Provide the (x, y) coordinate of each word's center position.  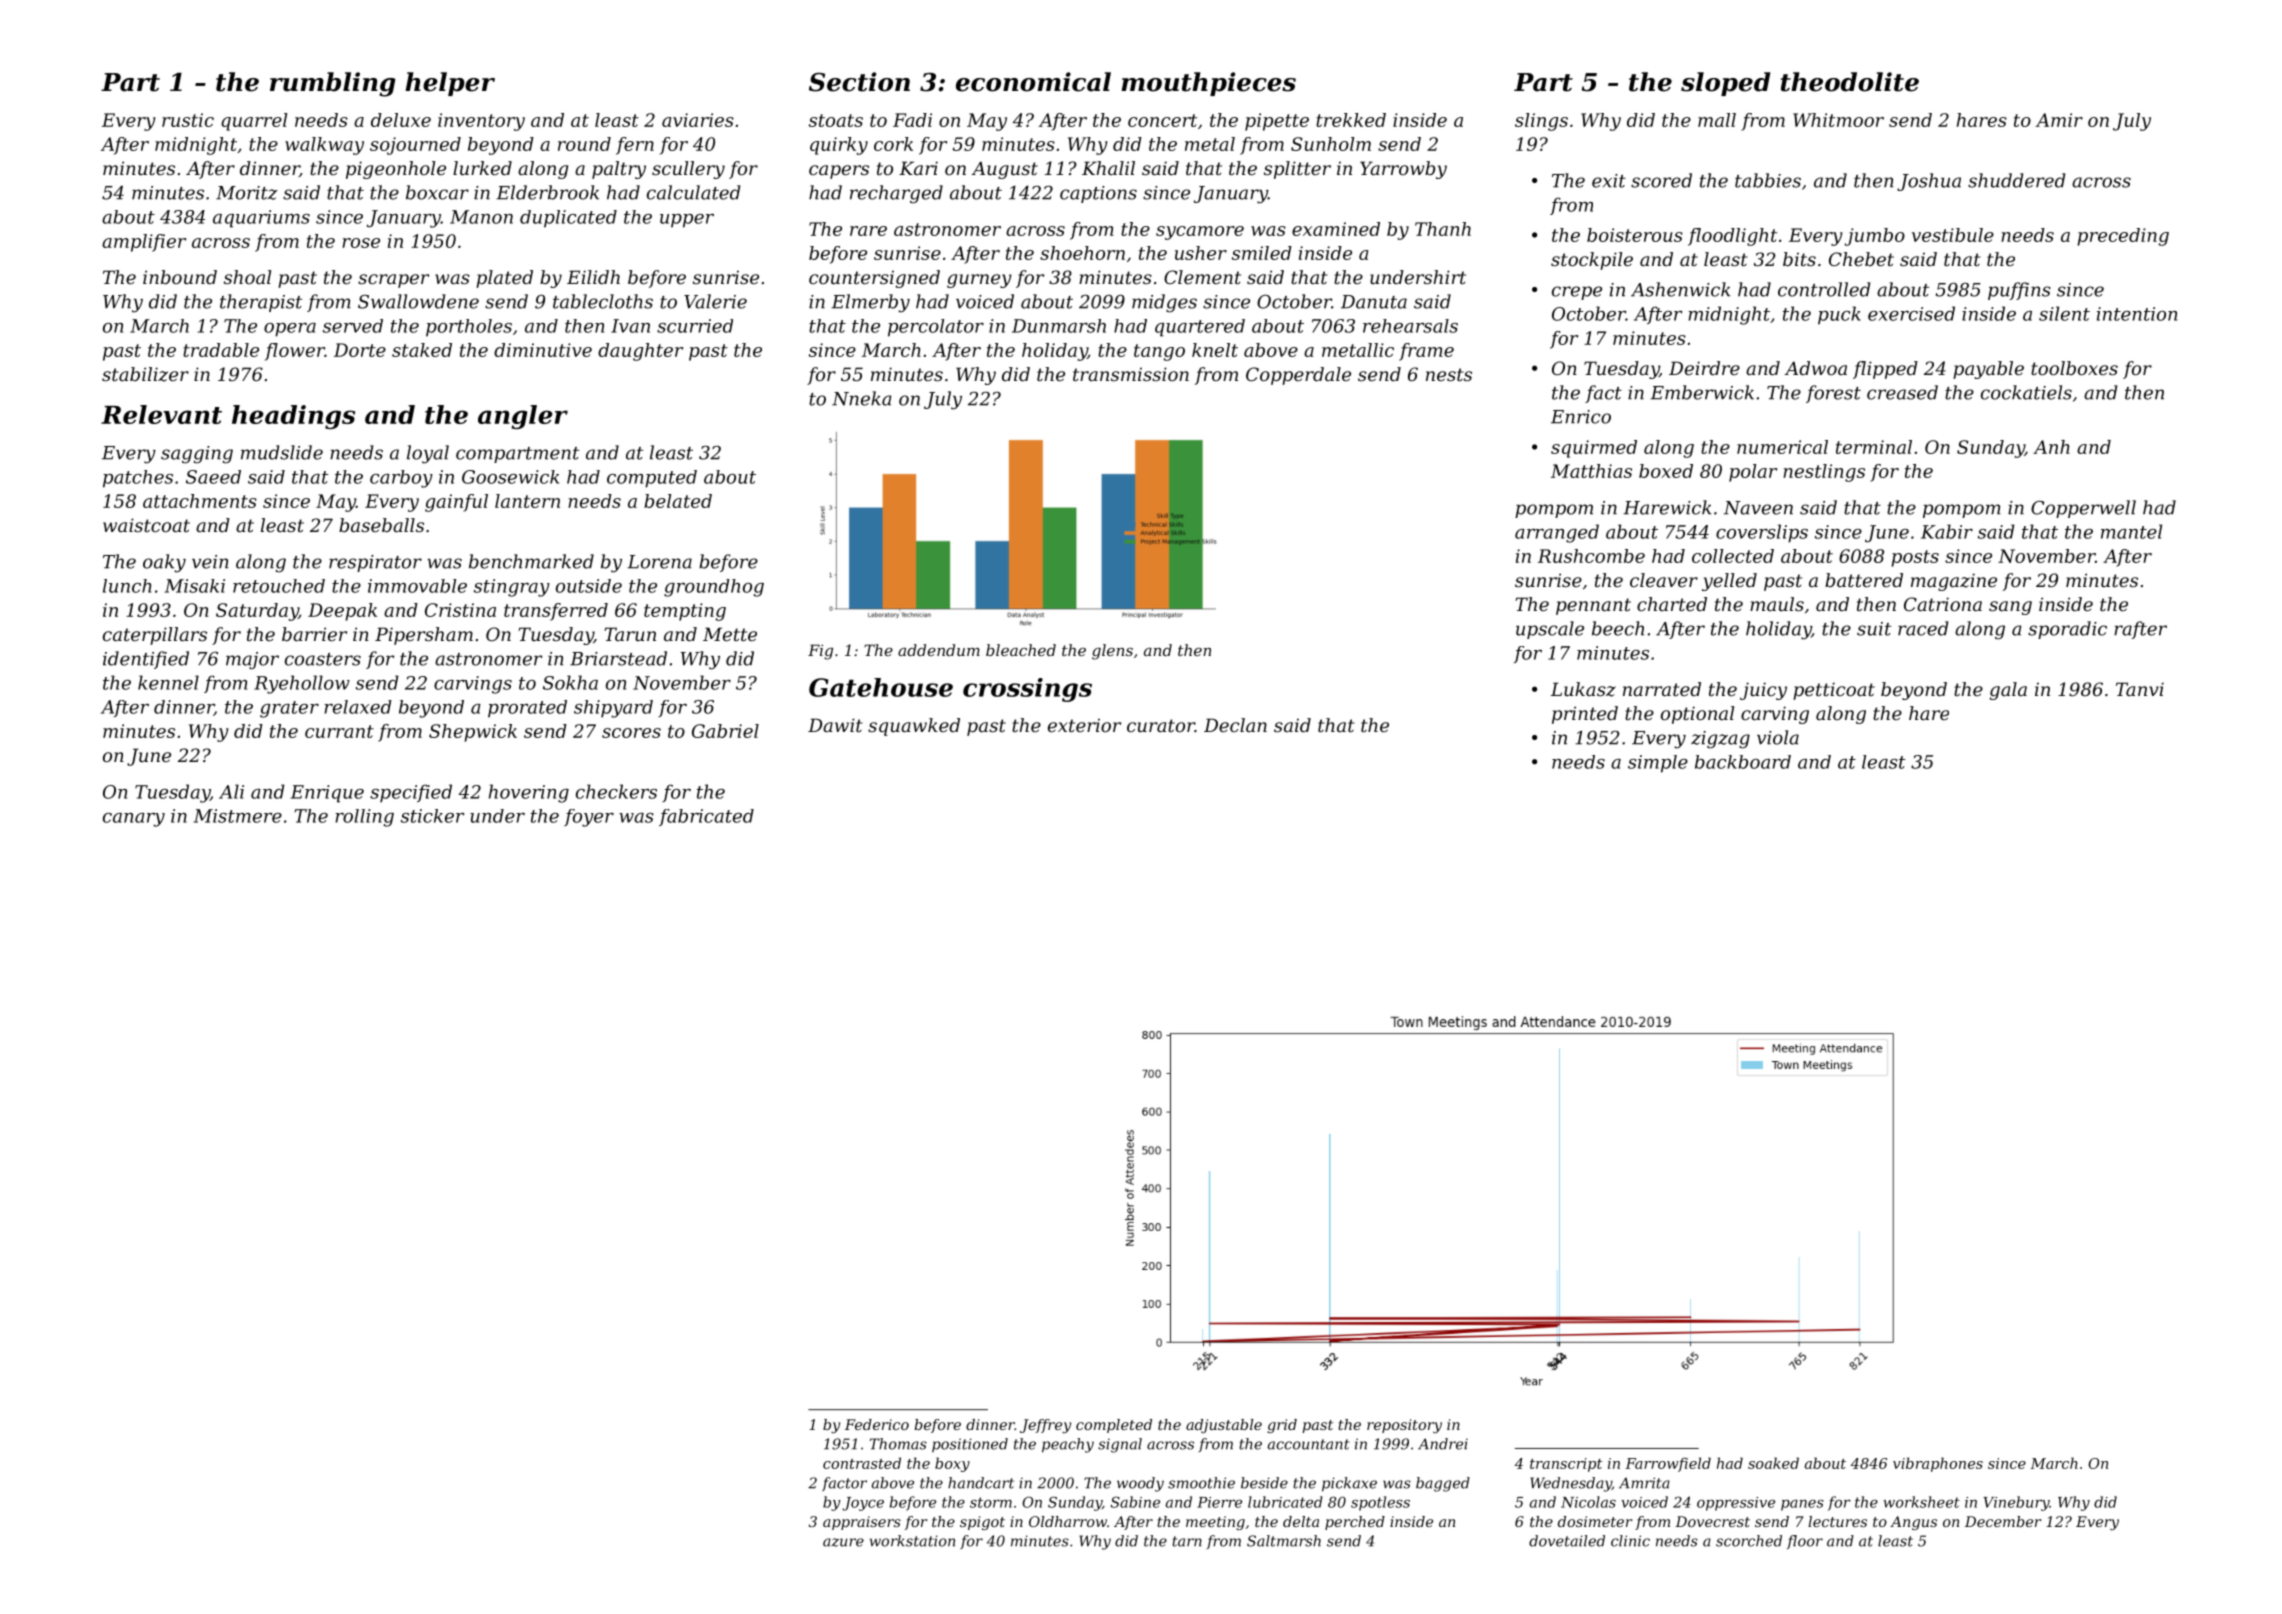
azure (843, 1542)
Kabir (1947, 531)
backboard (1743, 762)
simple (1658, 764)
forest (1833, 394)
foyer (589, 818)
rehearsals (1410, 326)
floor (1805, 1542)
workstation (912, 1541)
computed (652, 479)
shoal (247, 277)
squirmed (1594, 449)
